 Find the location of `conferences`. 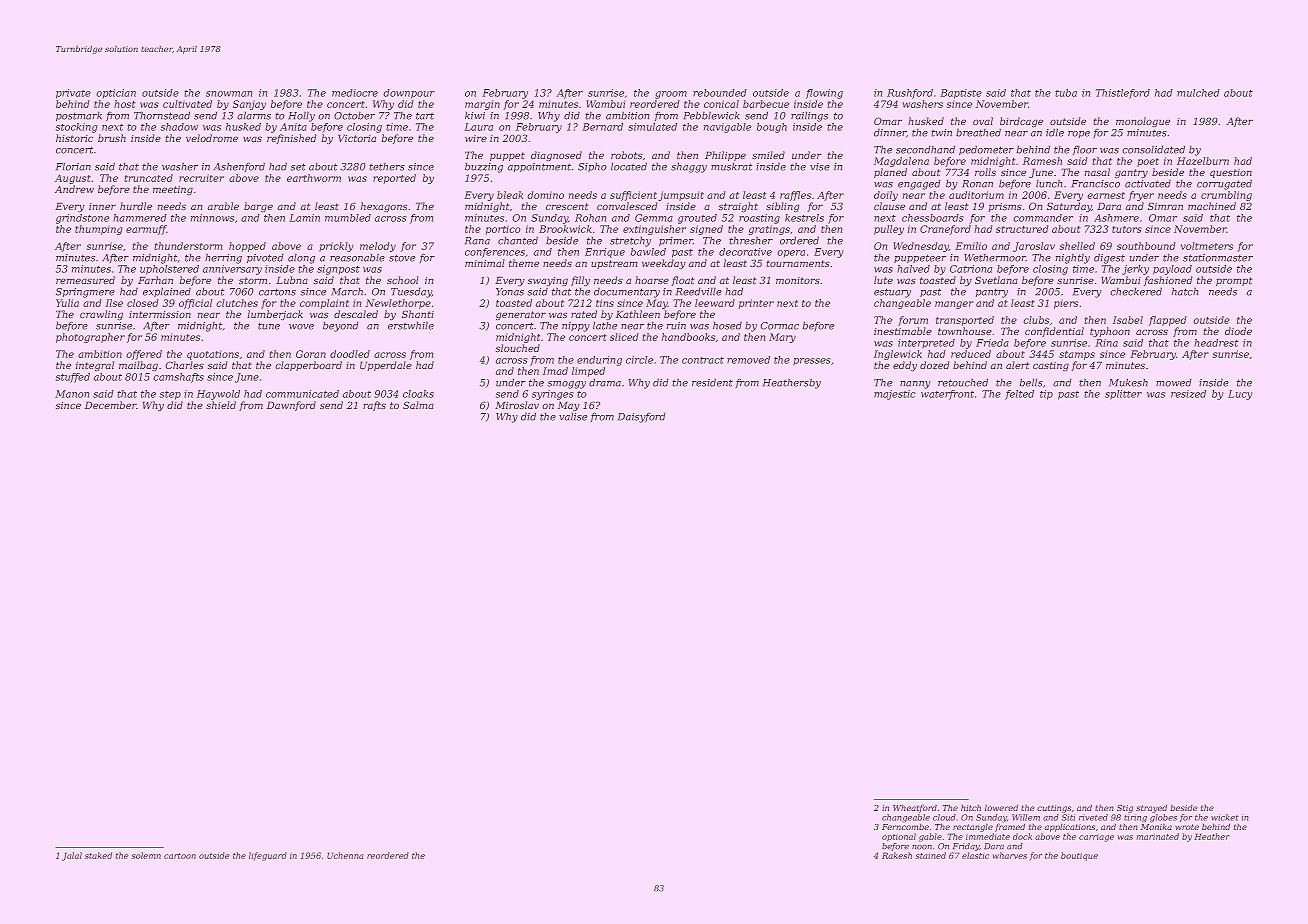

conferences is located at coordinates (495, 253).
